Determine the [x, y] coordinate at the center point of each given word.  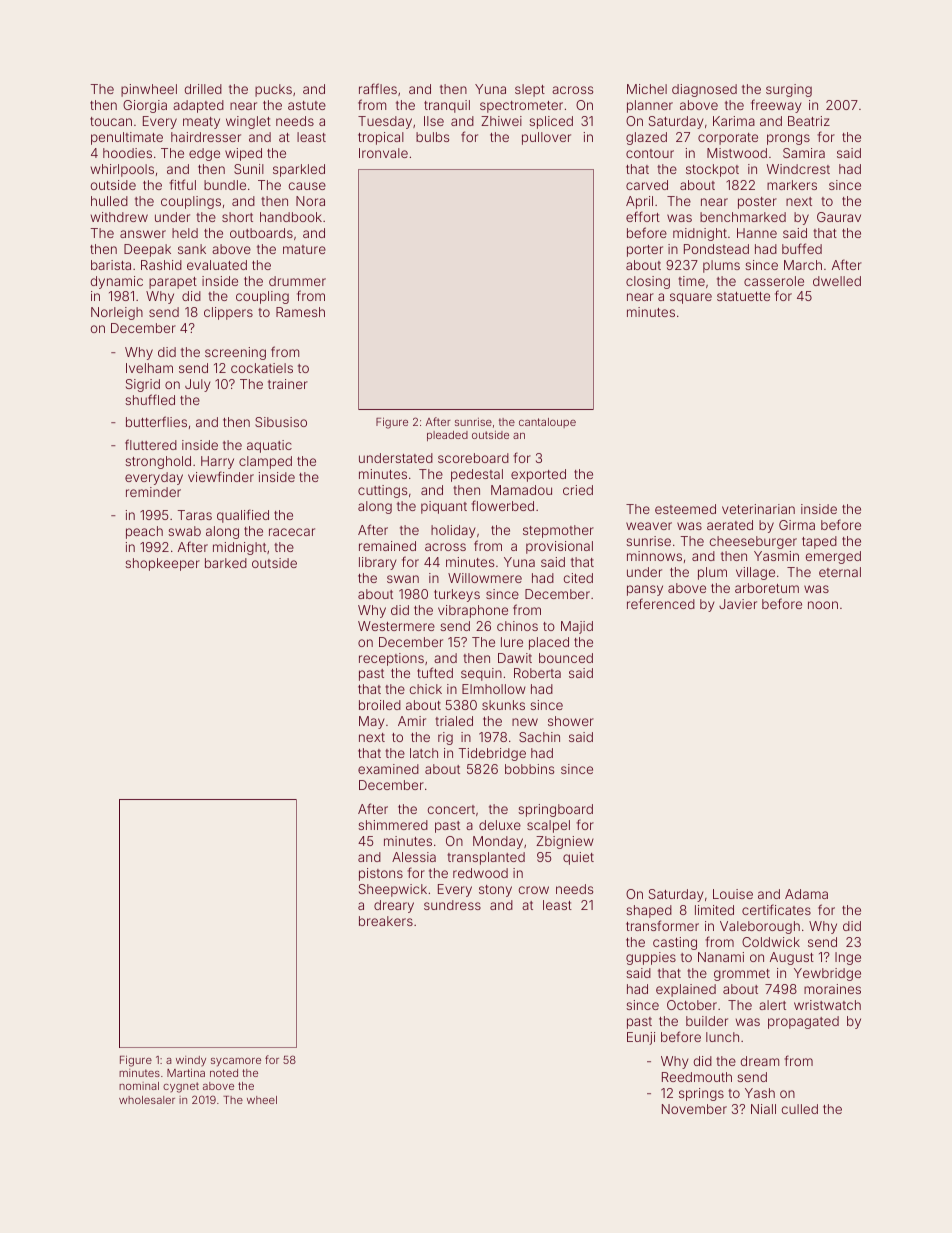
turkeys [457, 595]
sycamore [236, 1062]
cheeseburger [753, 542]
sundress [452, 905]
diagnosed [704, 90]
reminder [153, 492]
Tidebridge [492, 754]
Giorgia [145, 106]
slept [530, 90]
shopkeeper [162, 564]
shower [571, 721]
